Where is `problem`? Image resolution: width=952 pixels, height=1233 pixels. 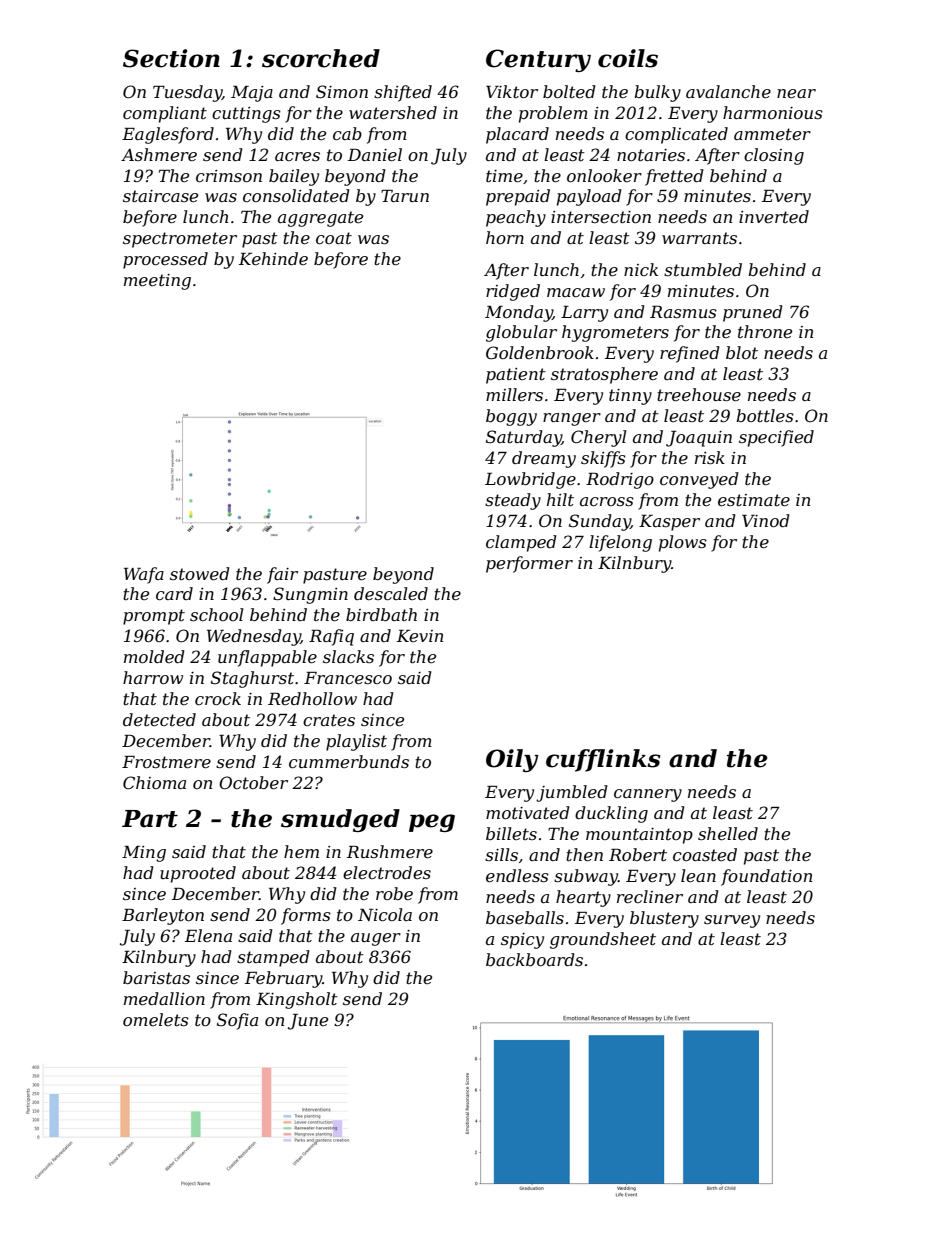
problem is located at coordinates (553, 114).
